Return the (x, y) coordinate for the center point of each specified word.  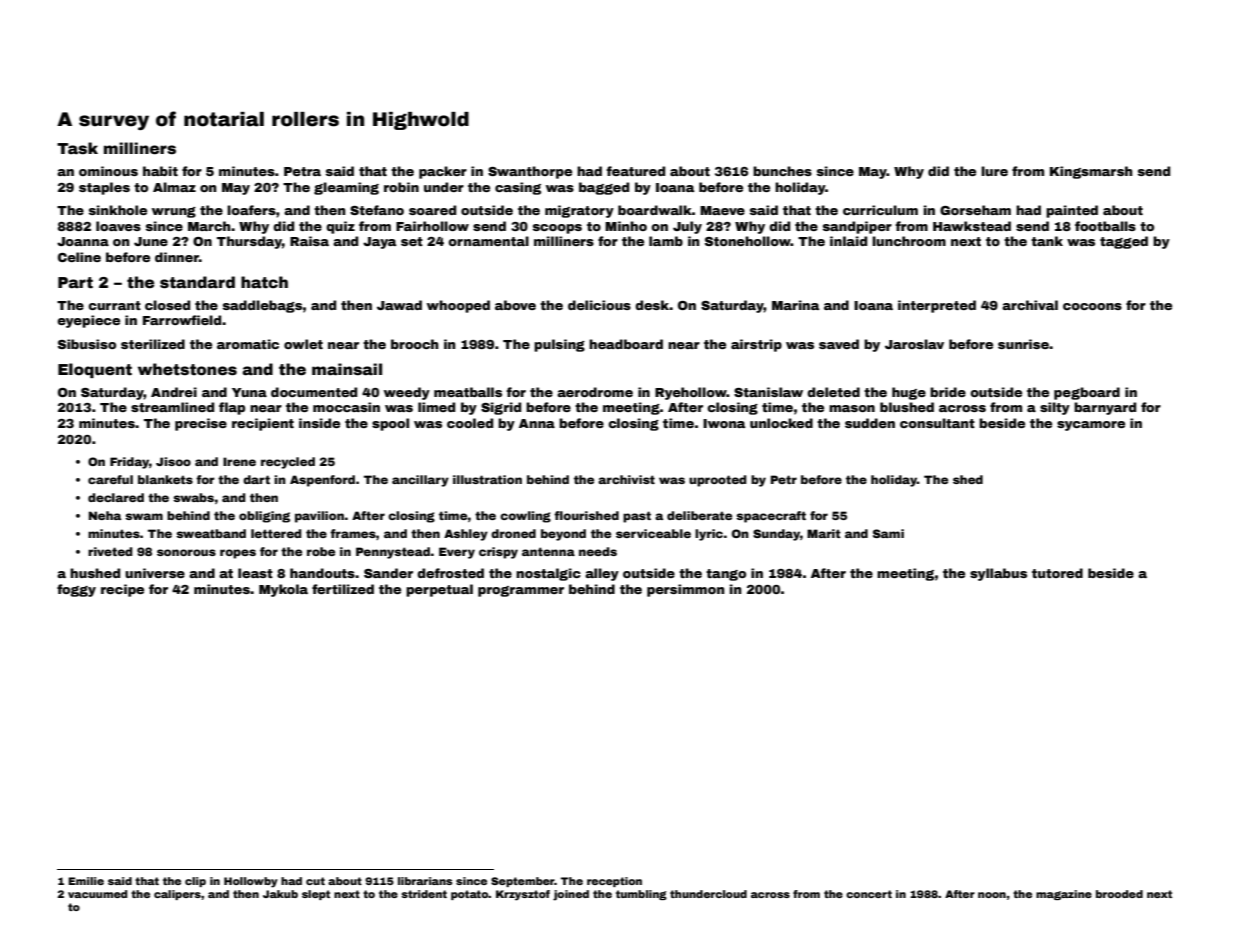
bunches (782, 171)
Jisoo (173, 461)
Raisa (309, 241)
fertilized (343, 589)
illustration (487, 479)
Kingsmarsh (1091, 172)
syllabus (998, 574)
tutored (1057, 573)
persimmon (685, 590)
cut (315, 881)
